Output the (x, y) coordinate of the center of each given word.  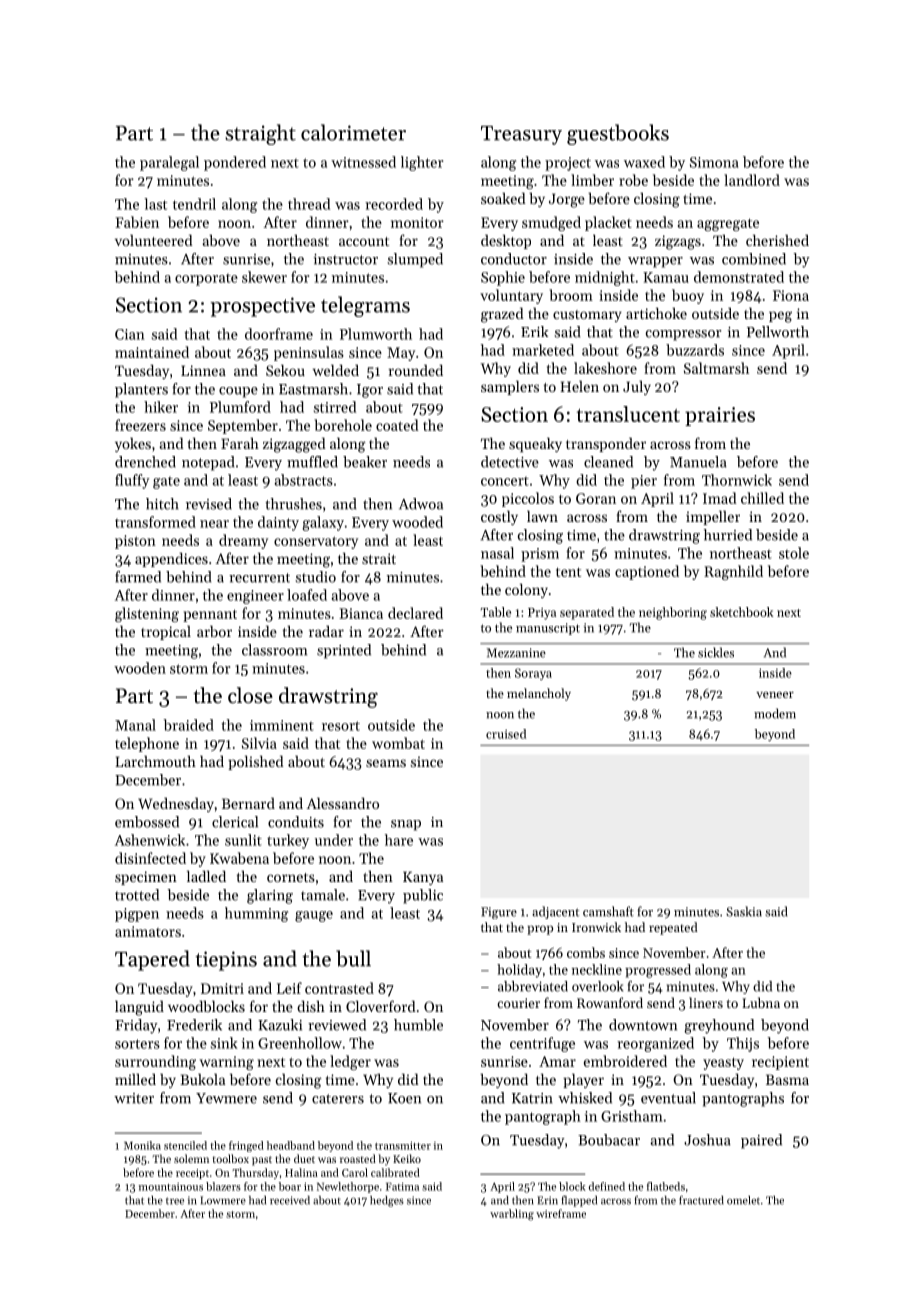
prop (540, 930)
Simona (714, 162)
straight (260, 134)
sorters (137, 1044)
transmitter (403, 1146)
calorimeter (353, 132)
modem (775, 713)
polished (256, 762)
